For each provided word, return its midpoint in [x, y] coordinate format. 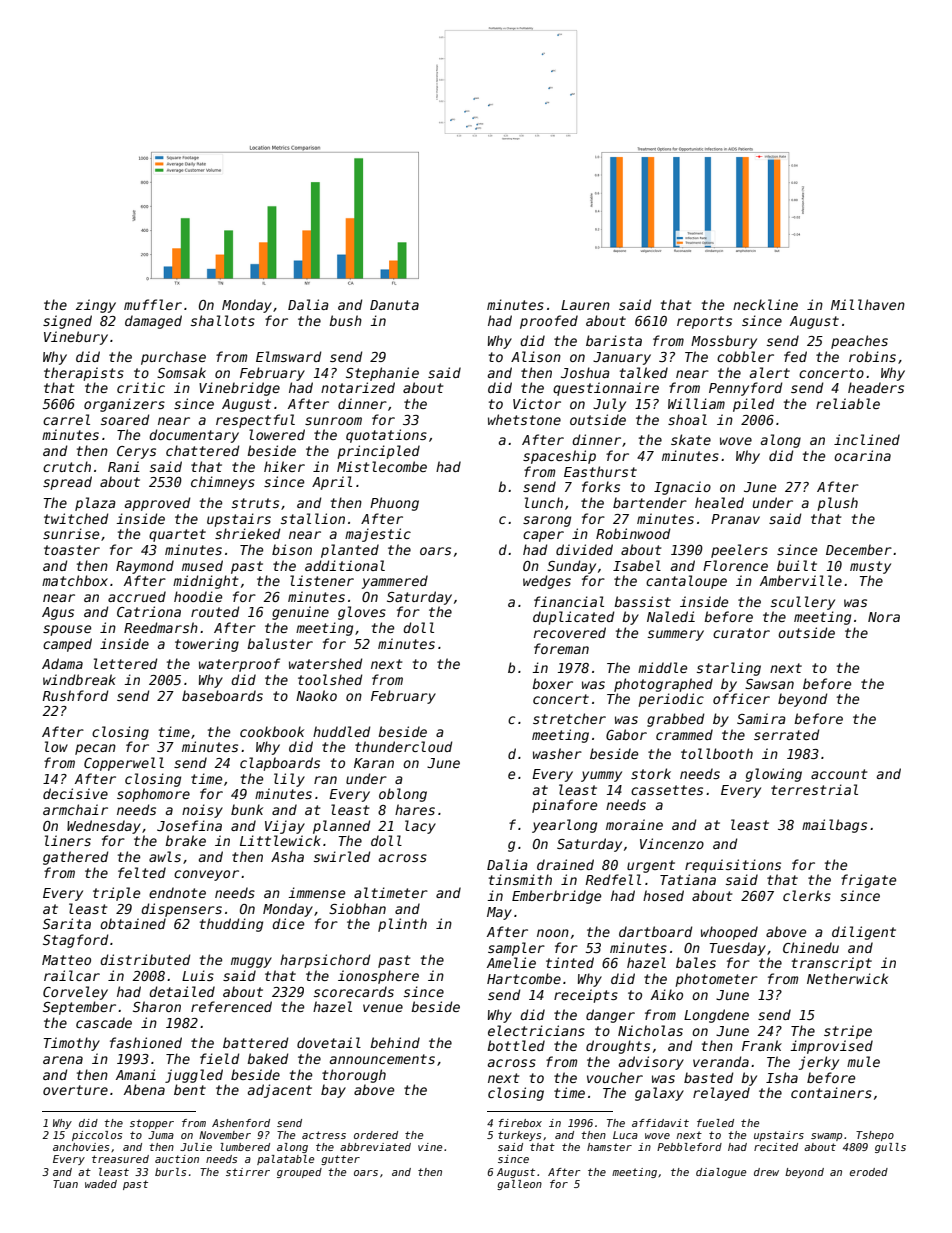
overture [75, 1090]
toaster [72, 550]
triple [116, 894]
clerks [807, 895]
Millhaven [868, 304]
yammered [395, 582]
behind [395, 1042]
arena [63, 1060]
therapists [84, 374]
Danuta [394, 305]
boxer [552, 683]
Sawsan [769, 684]
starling [729, 669]
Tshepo [875, 1136]
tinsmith [520, 879]
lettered [125, 663]
